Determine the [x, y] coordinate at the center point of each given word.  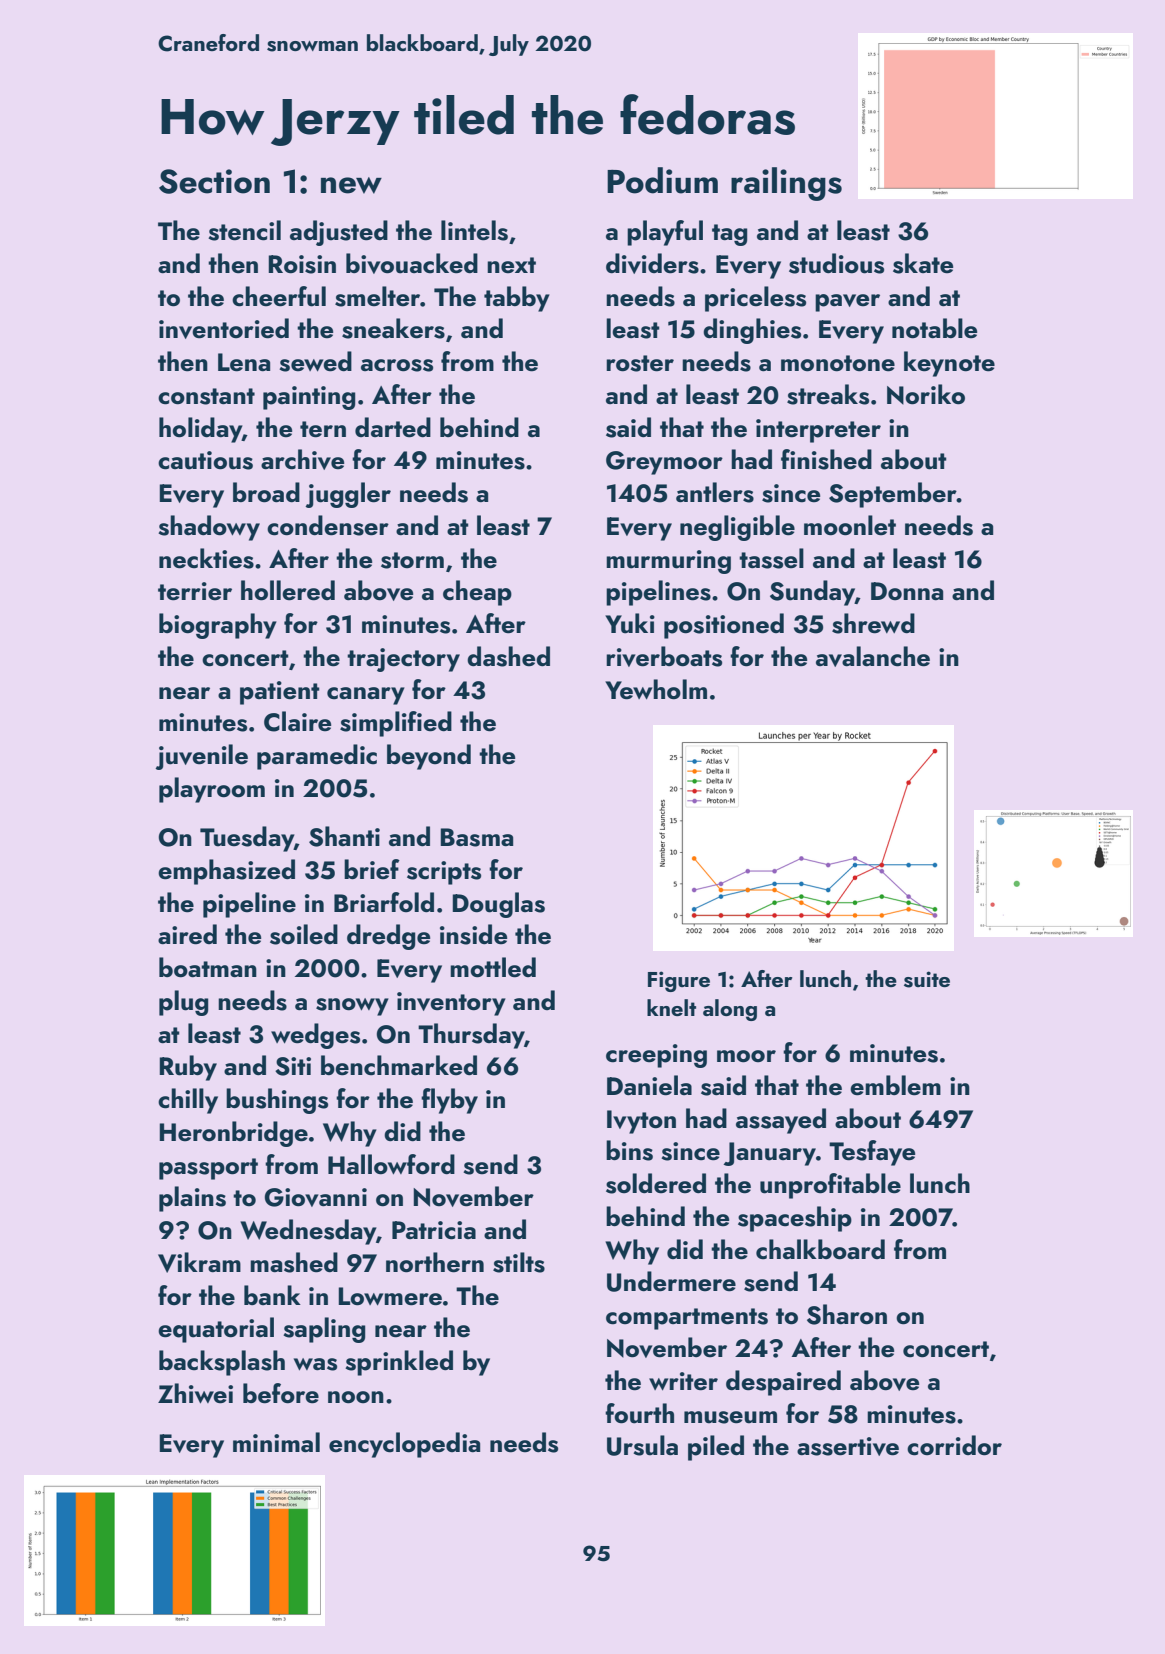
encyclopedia [404, 1445]
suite [927, 979]
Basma [476, 837]
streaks [828, 394]
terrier [195, 591]
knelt [671, 1007]
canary [366, 696]
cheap [477, 593]
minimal [276, 1442]
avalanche [873, 656]
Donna [907, 591]
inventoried [224, 328]
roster [640, 363]
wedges [315, 1036]
